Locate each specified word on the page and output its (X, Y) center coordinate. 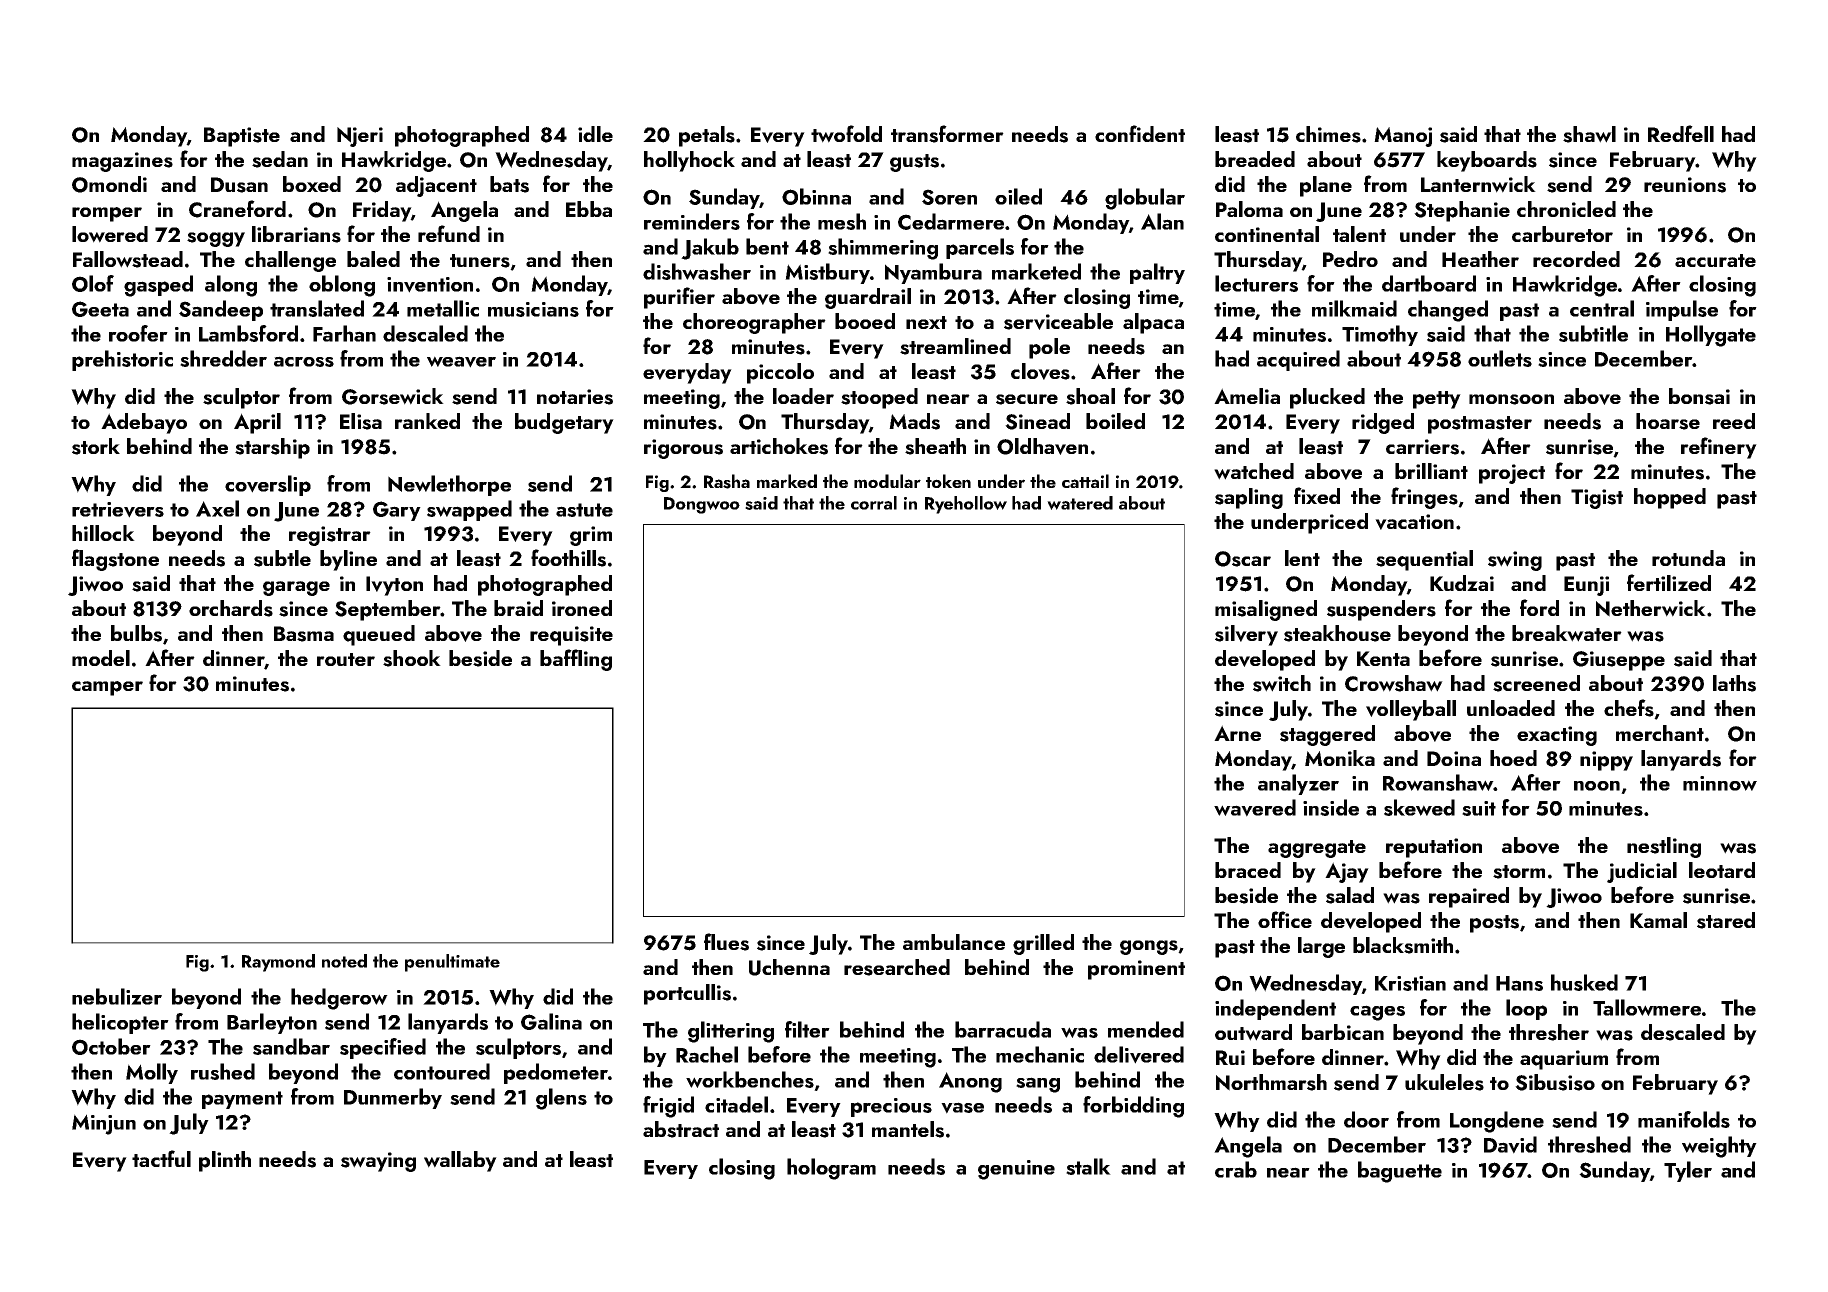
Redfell (1681, 133)
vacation (1414, 522)
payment (242, 1100)
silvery (1246, 635)
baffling (576, 660)
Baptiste (242, 137)
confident (1140, 133)
